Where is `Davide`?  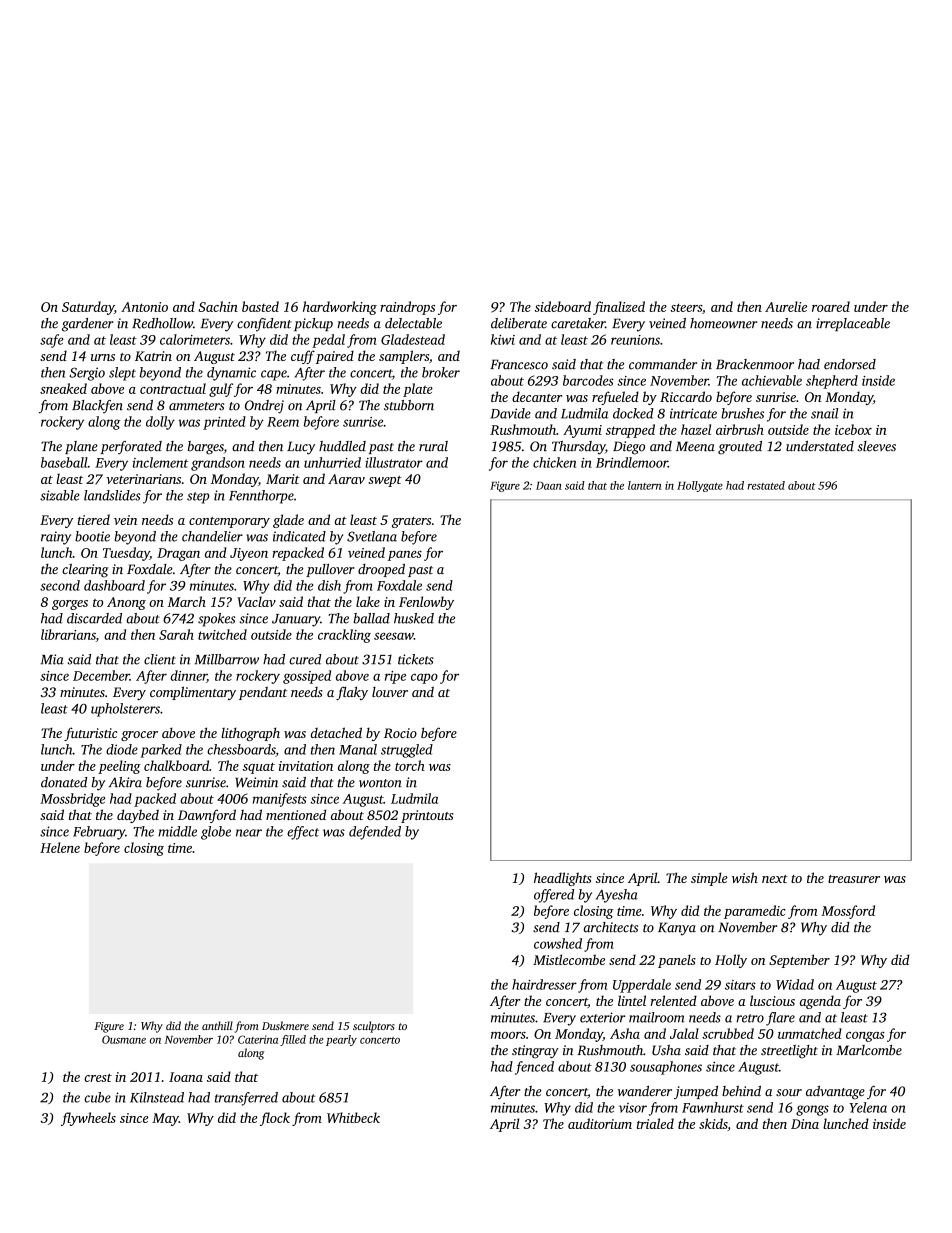
Davide is located at coordinates (511, 413).
